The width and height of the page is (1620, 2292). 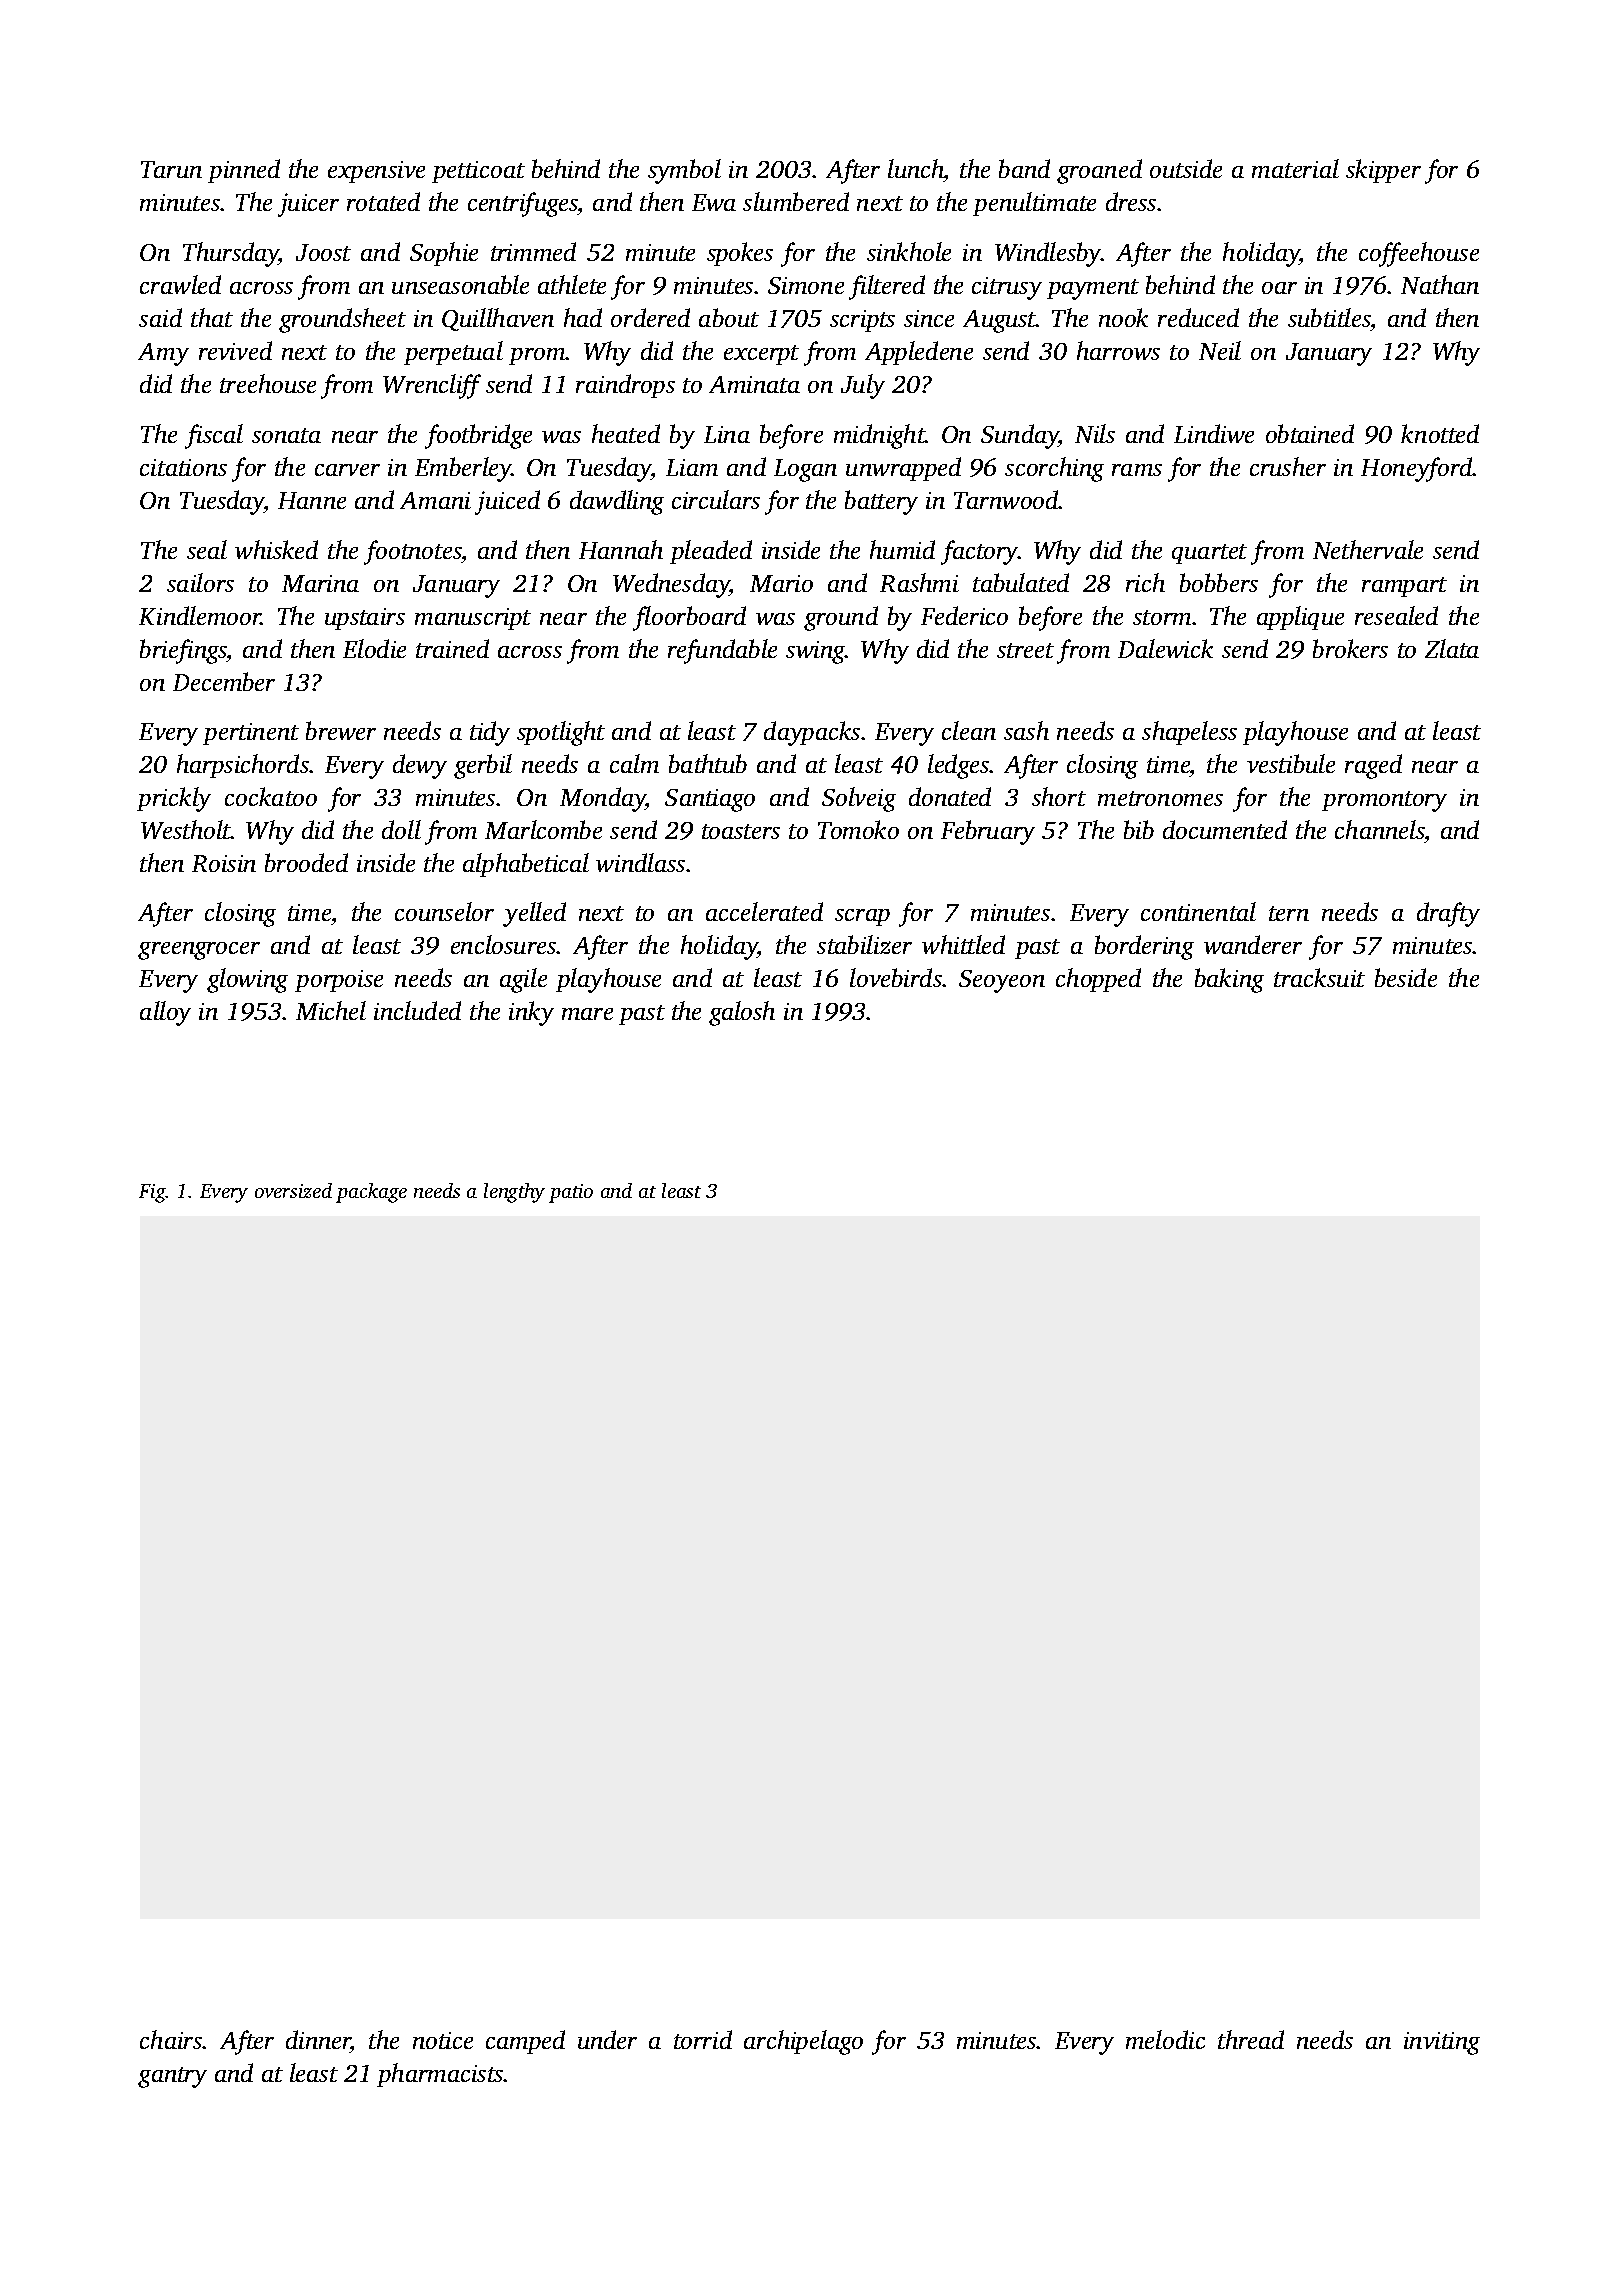 I want to click on perpetual, so click(x=453, y=353).
